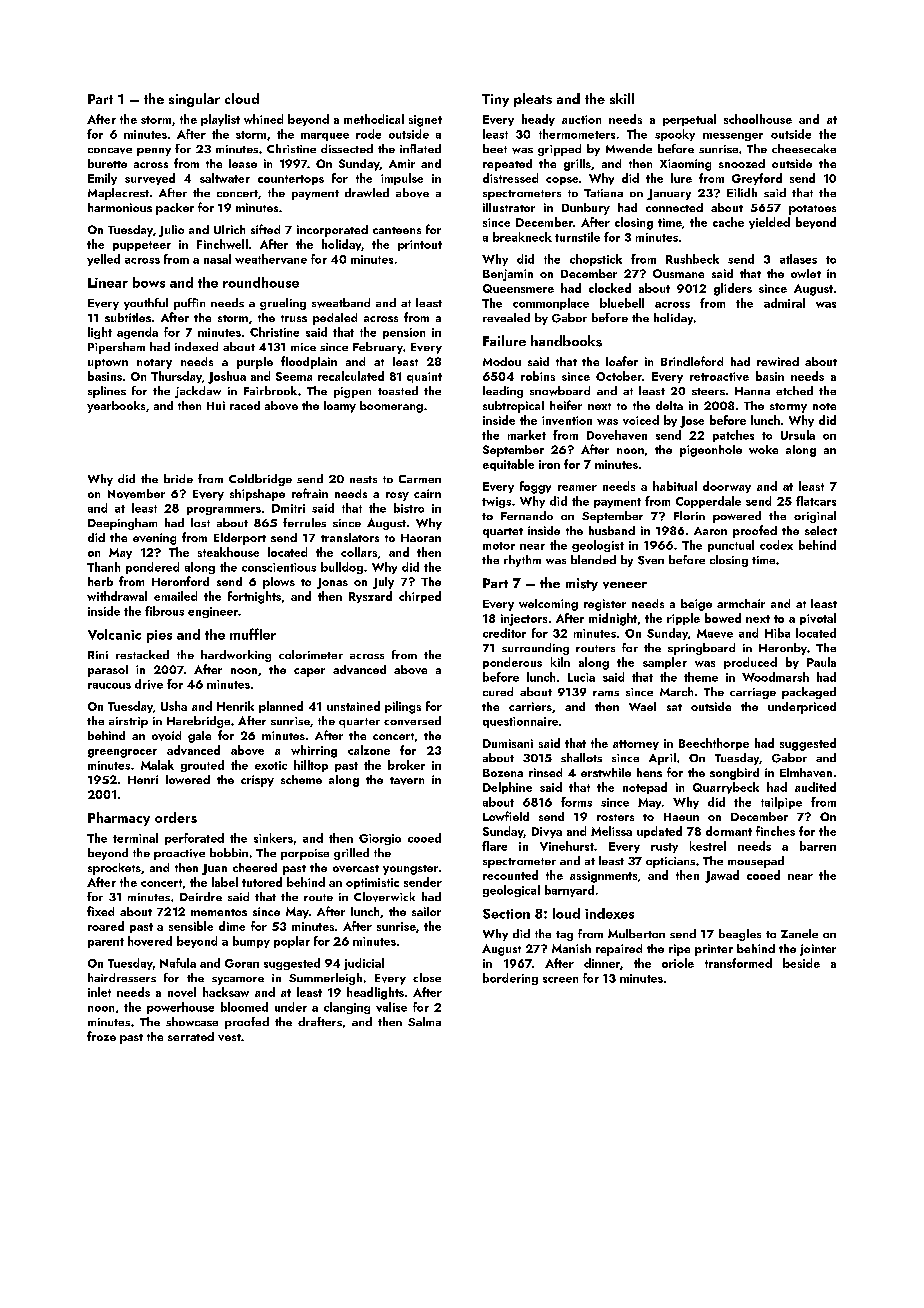 The image size is (924, 1308). I want to click on singular, so click(194, 100).
